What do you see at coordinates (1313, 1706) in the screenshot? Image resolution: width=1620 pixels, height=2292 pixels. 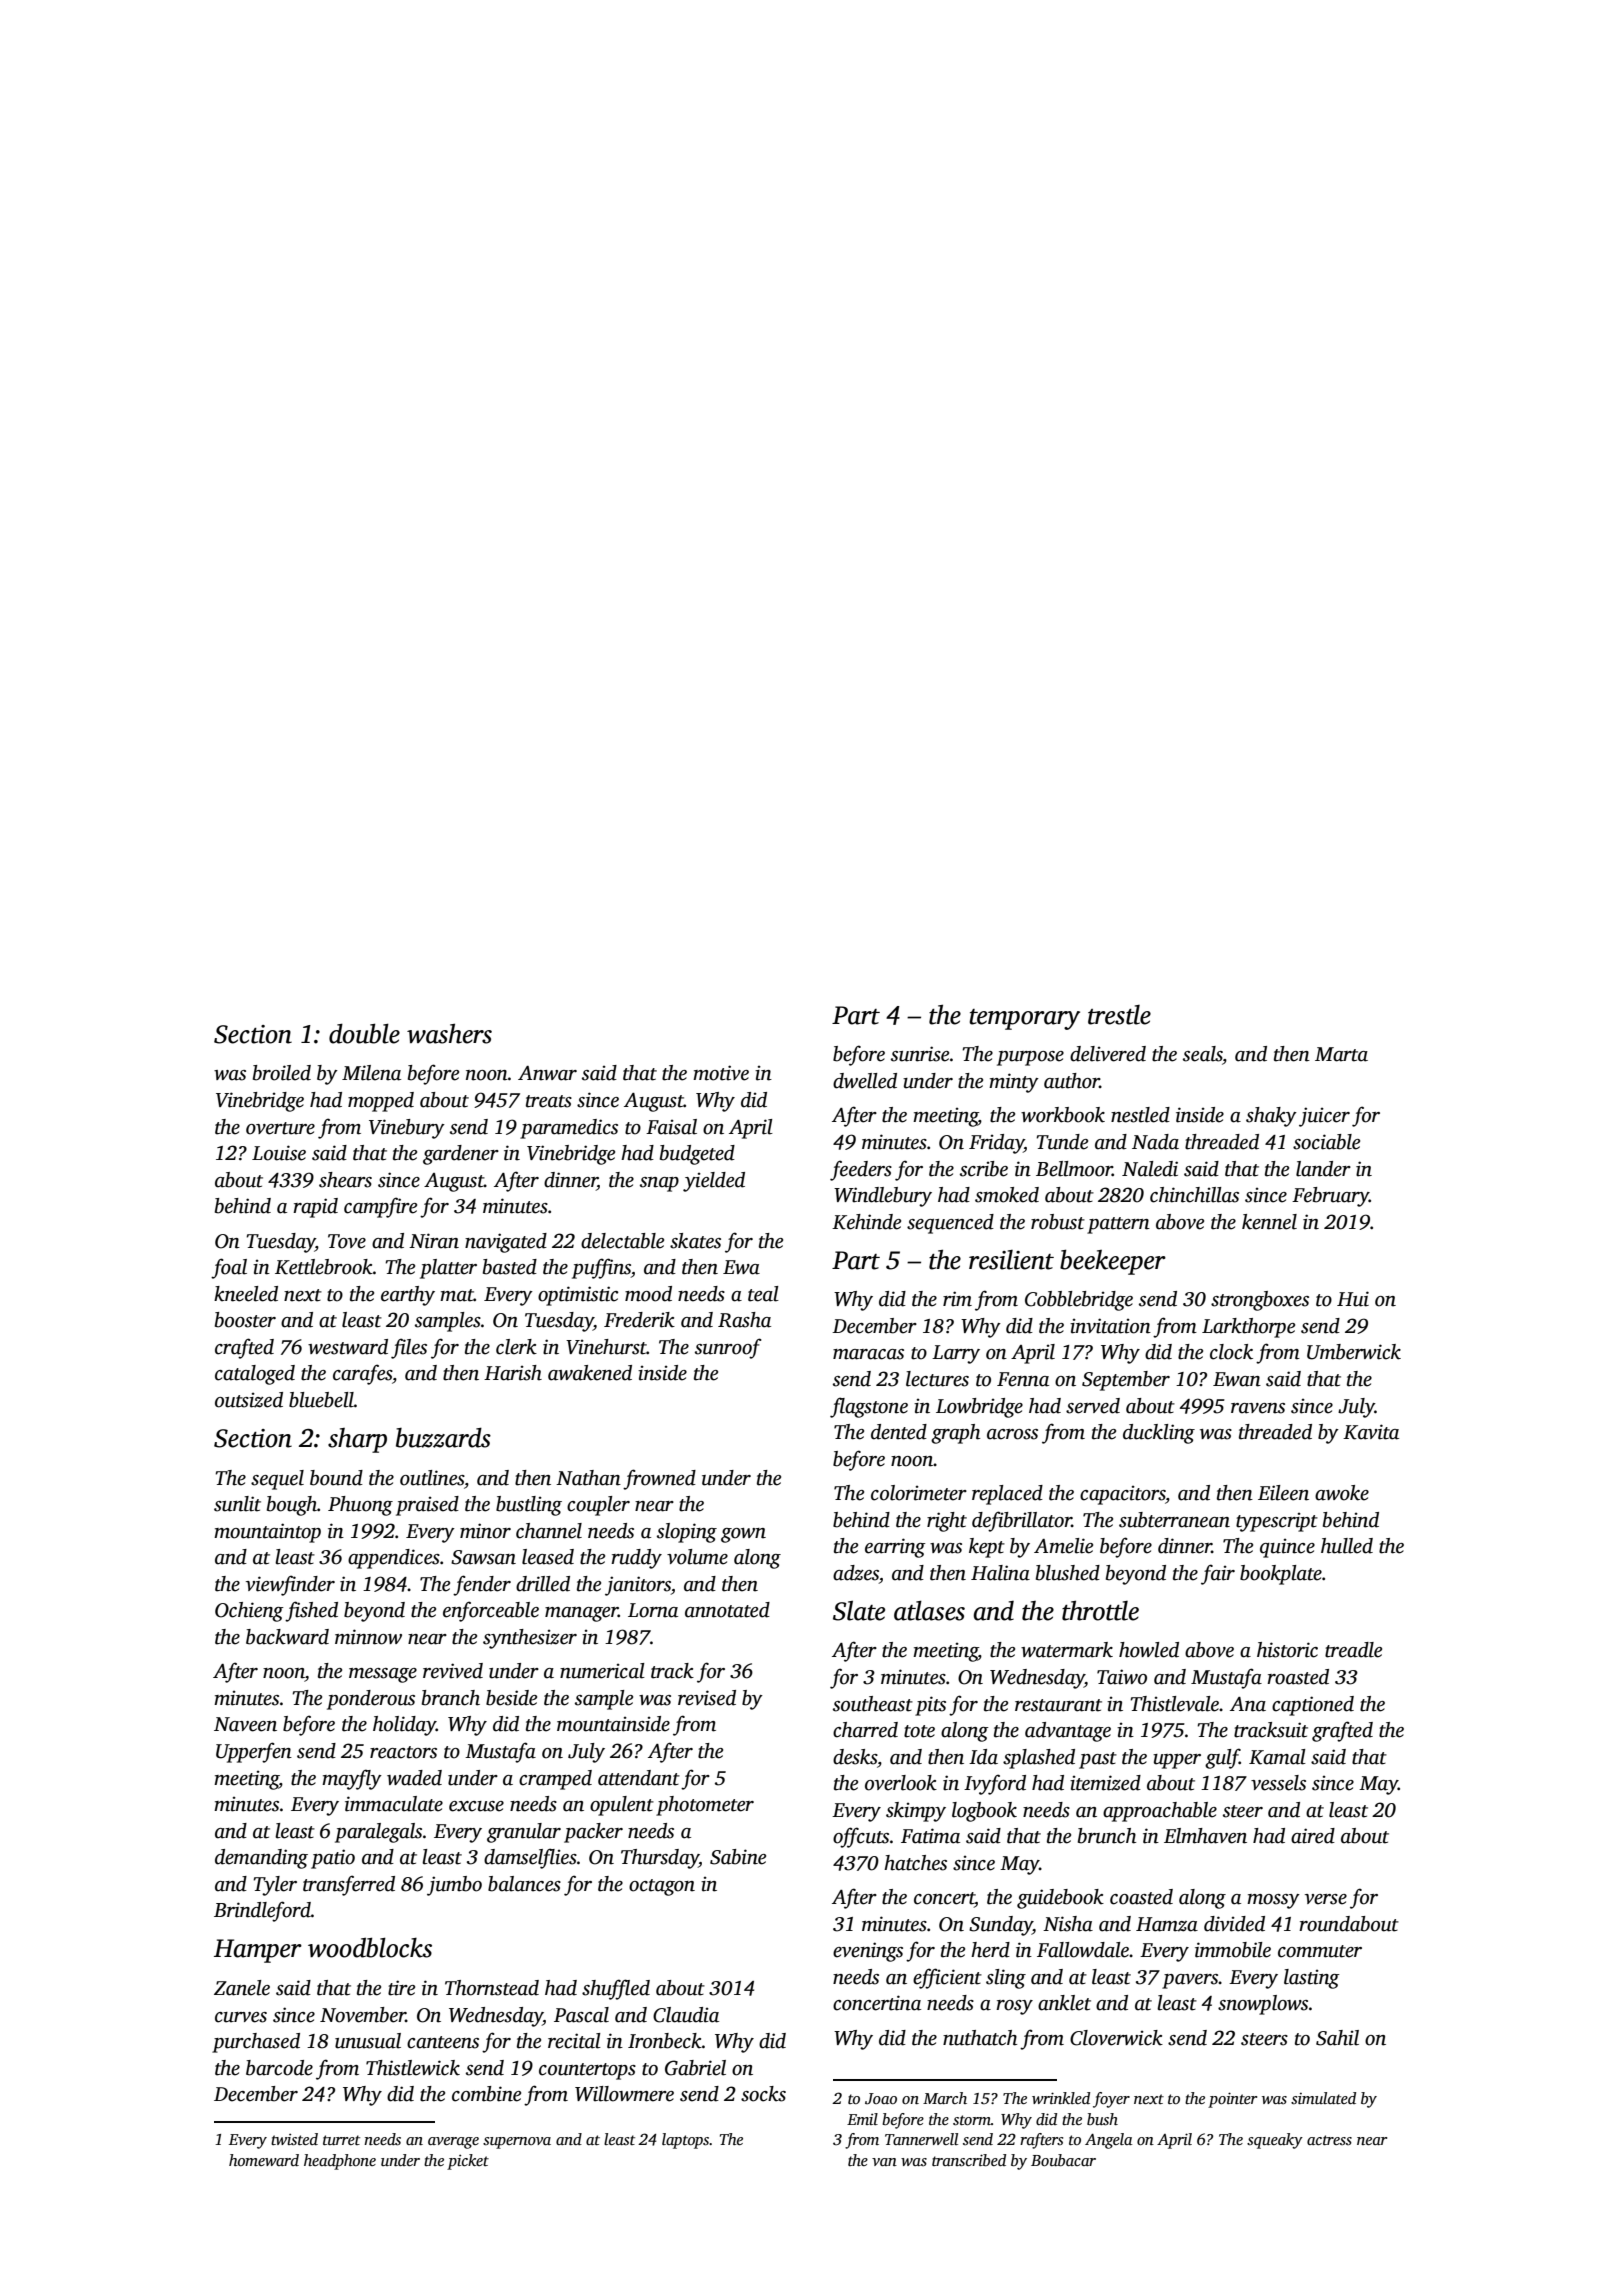 I see `captioned` at bounding box center [1313, 1706].
